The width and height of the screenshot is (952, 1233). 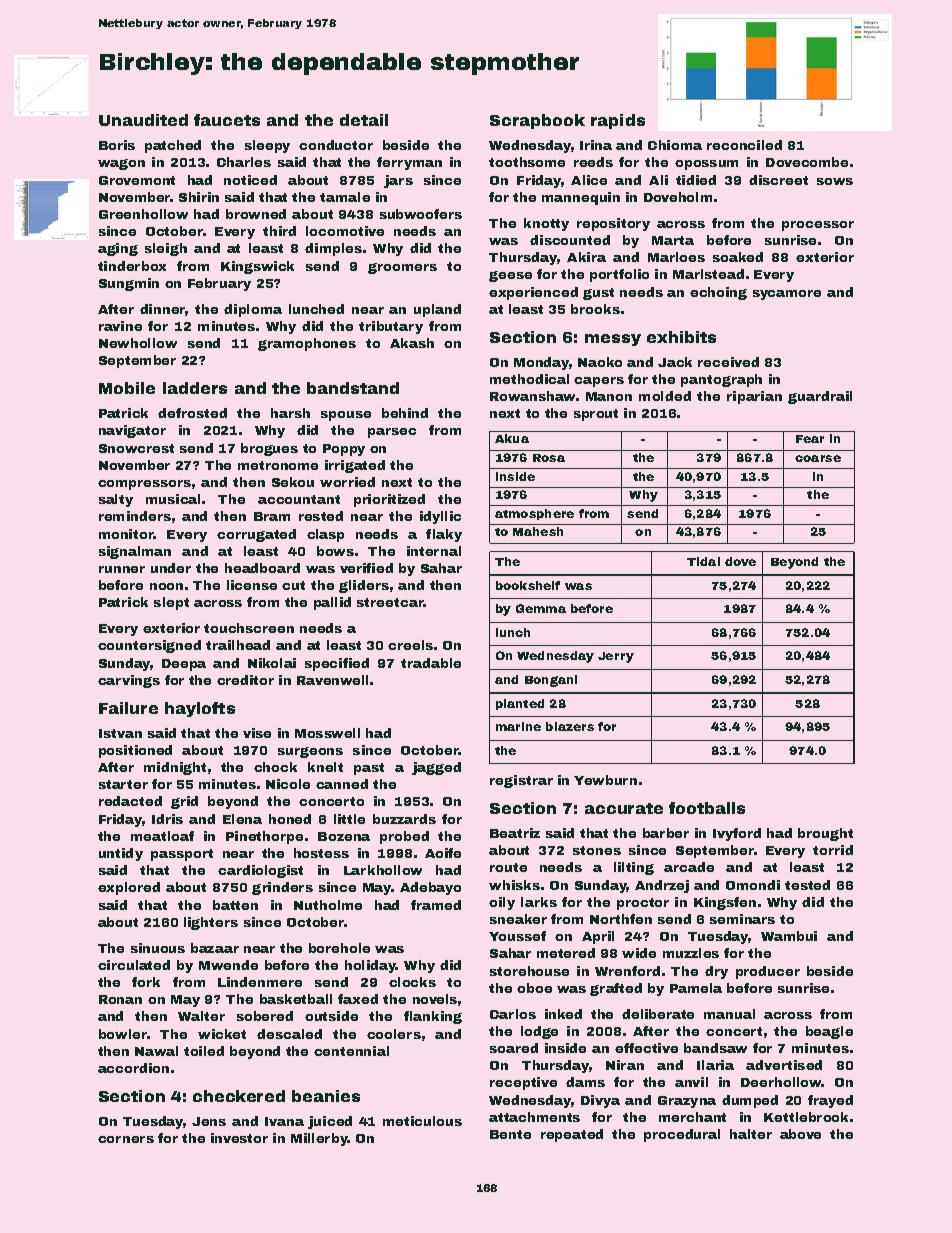 I want to click on rapids, so click(x=618, y=121).
